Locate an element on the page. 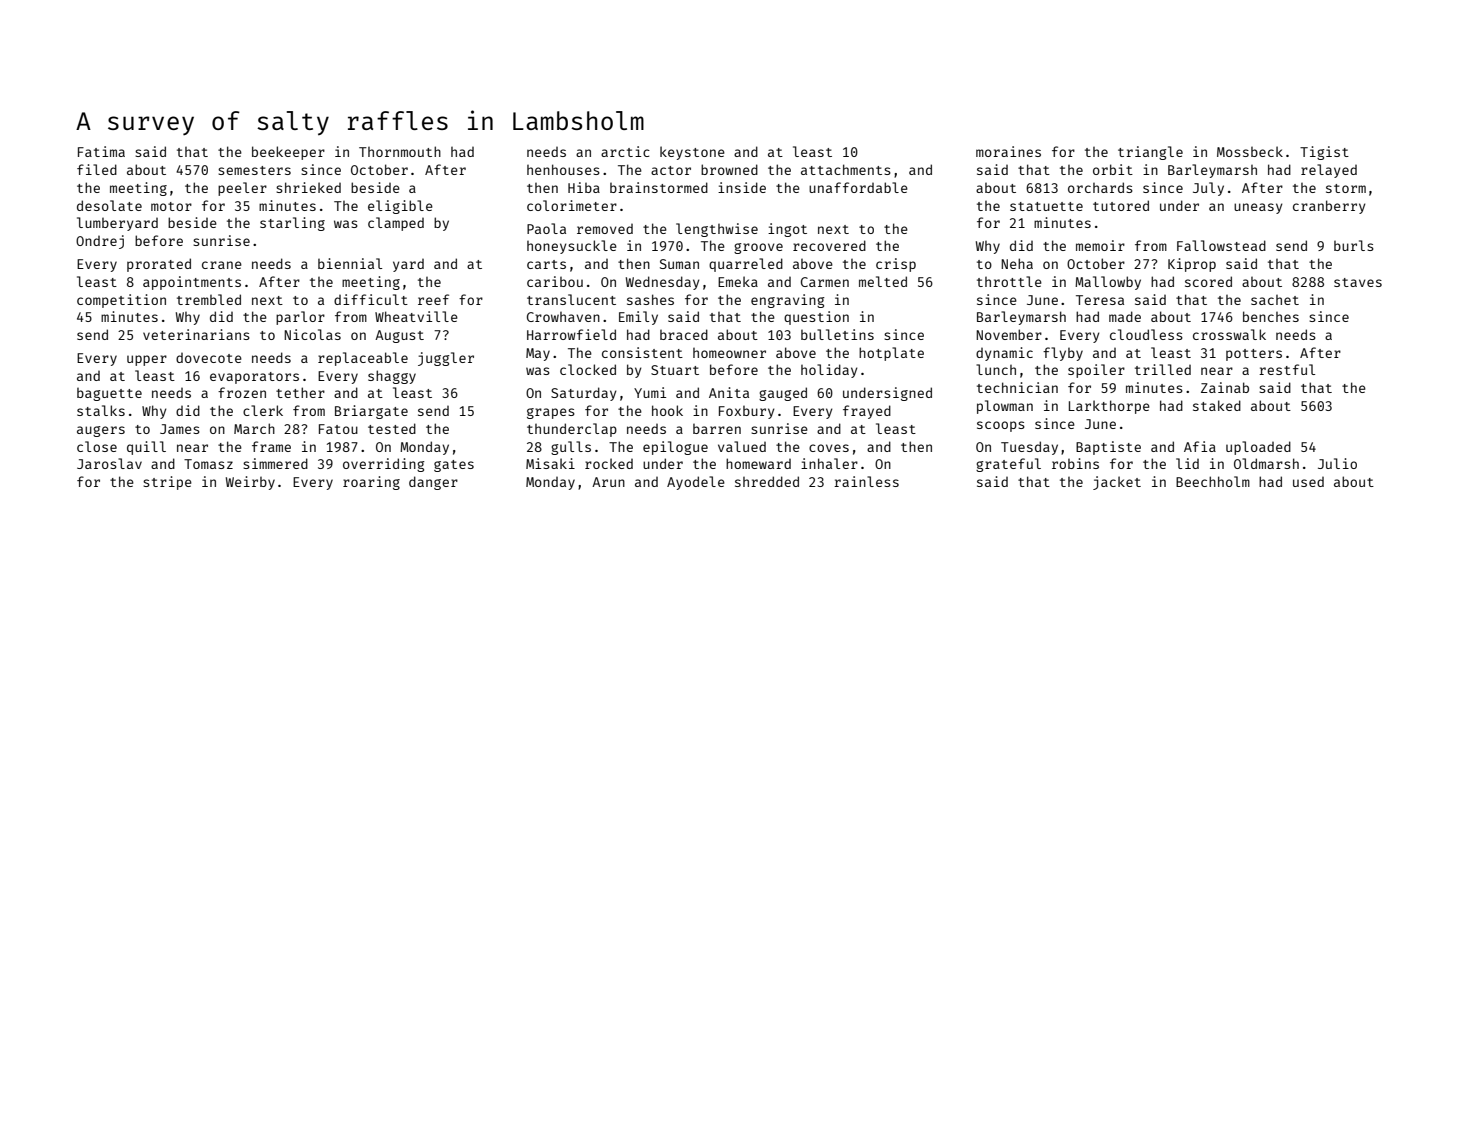 The height and width of the document is (1130, 1463). filed is located at coordinates (97, 169).
